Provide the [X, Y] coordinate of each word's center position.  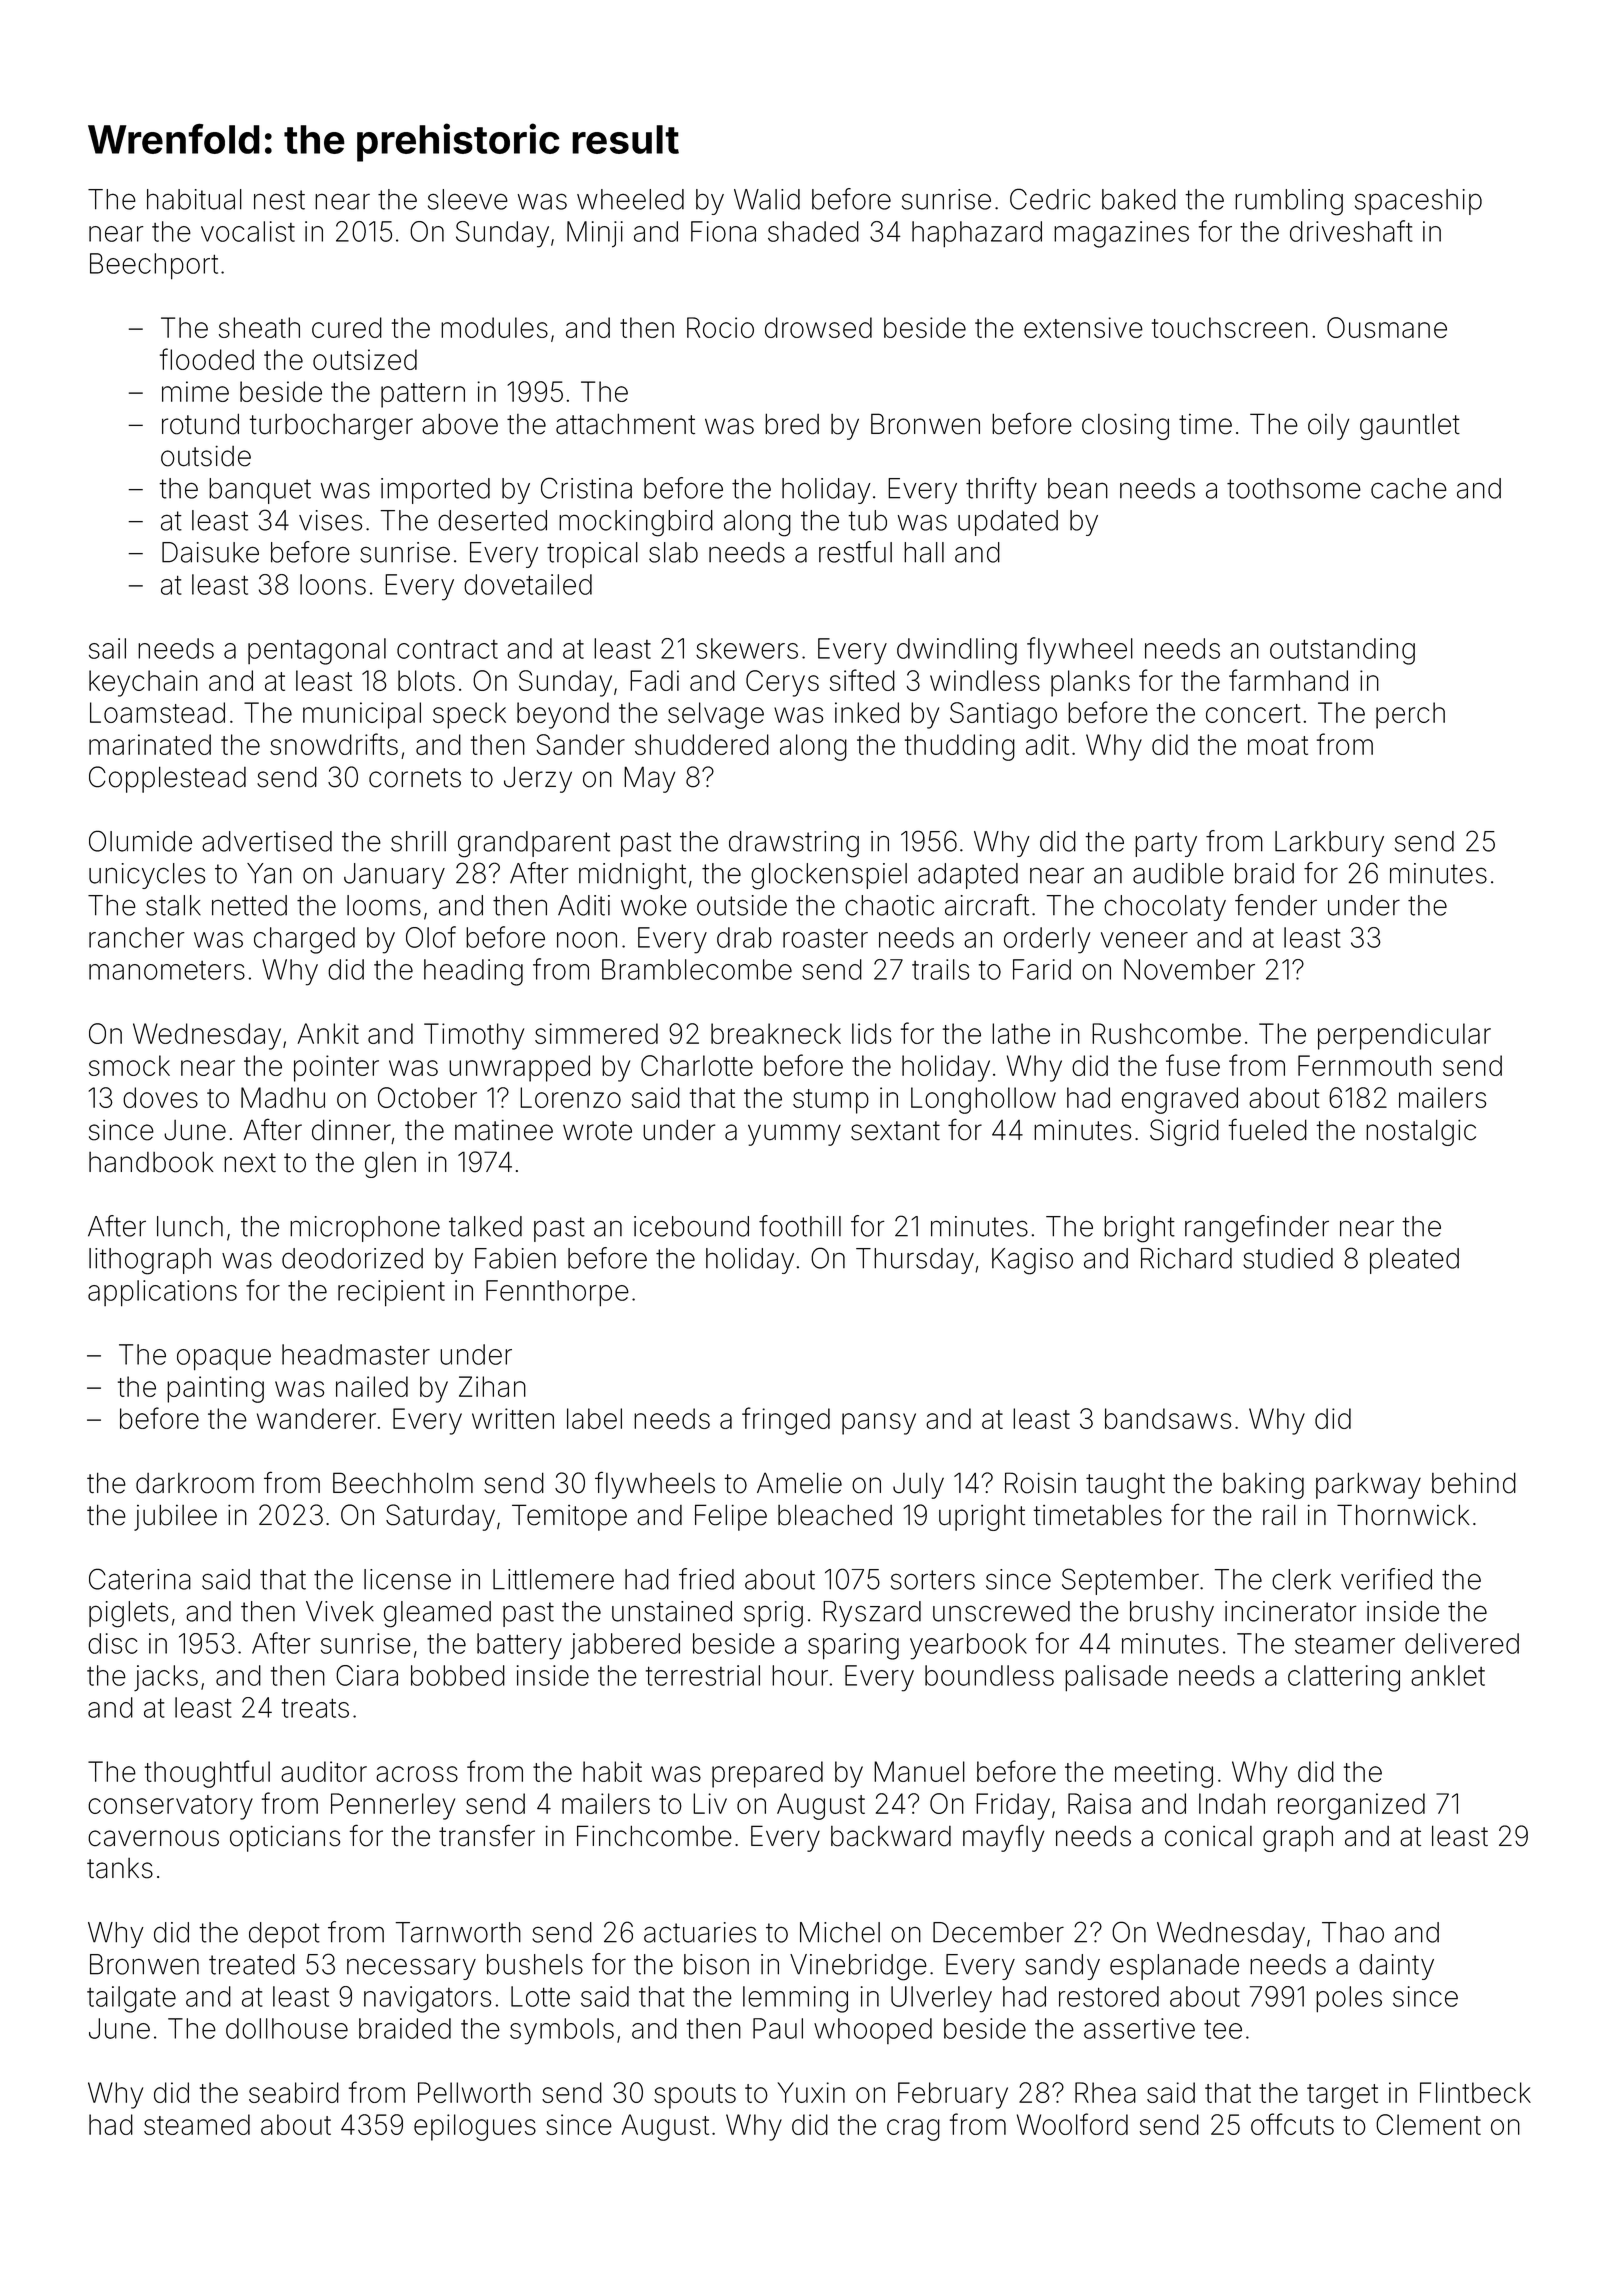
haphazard [977, 234]
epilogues [475, 2127]
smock [129, 1065]
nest [279, 200]
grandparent [534, 844]
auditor [324, 1771]
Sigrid [1184, 1132]
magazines [1121, 234]
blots [426, 680]
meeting [1164, 1774]
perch [1410, 715]
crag [913, 2130]
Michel [840, 1932]
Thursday [915, 1261]
